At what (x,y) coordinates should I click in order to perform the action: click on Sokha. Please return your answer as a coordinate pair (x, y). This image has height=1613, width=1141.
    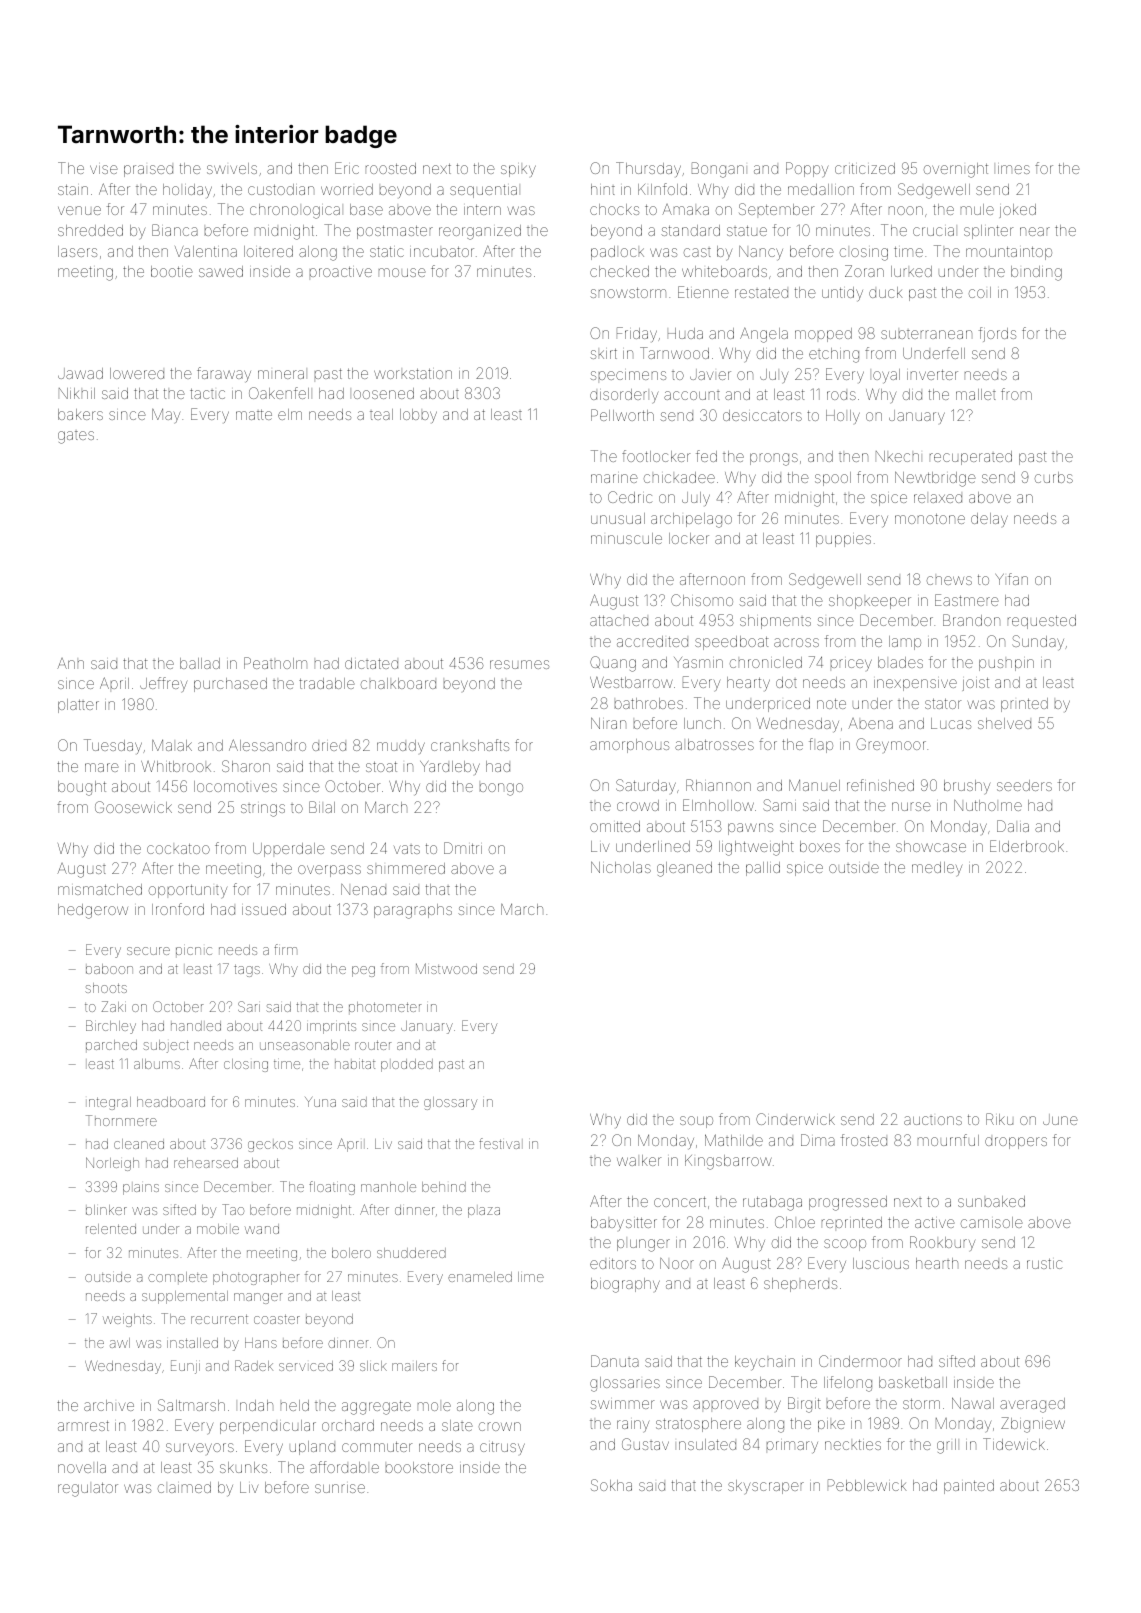
    Looking at the image, I should click on (611, 1485).
